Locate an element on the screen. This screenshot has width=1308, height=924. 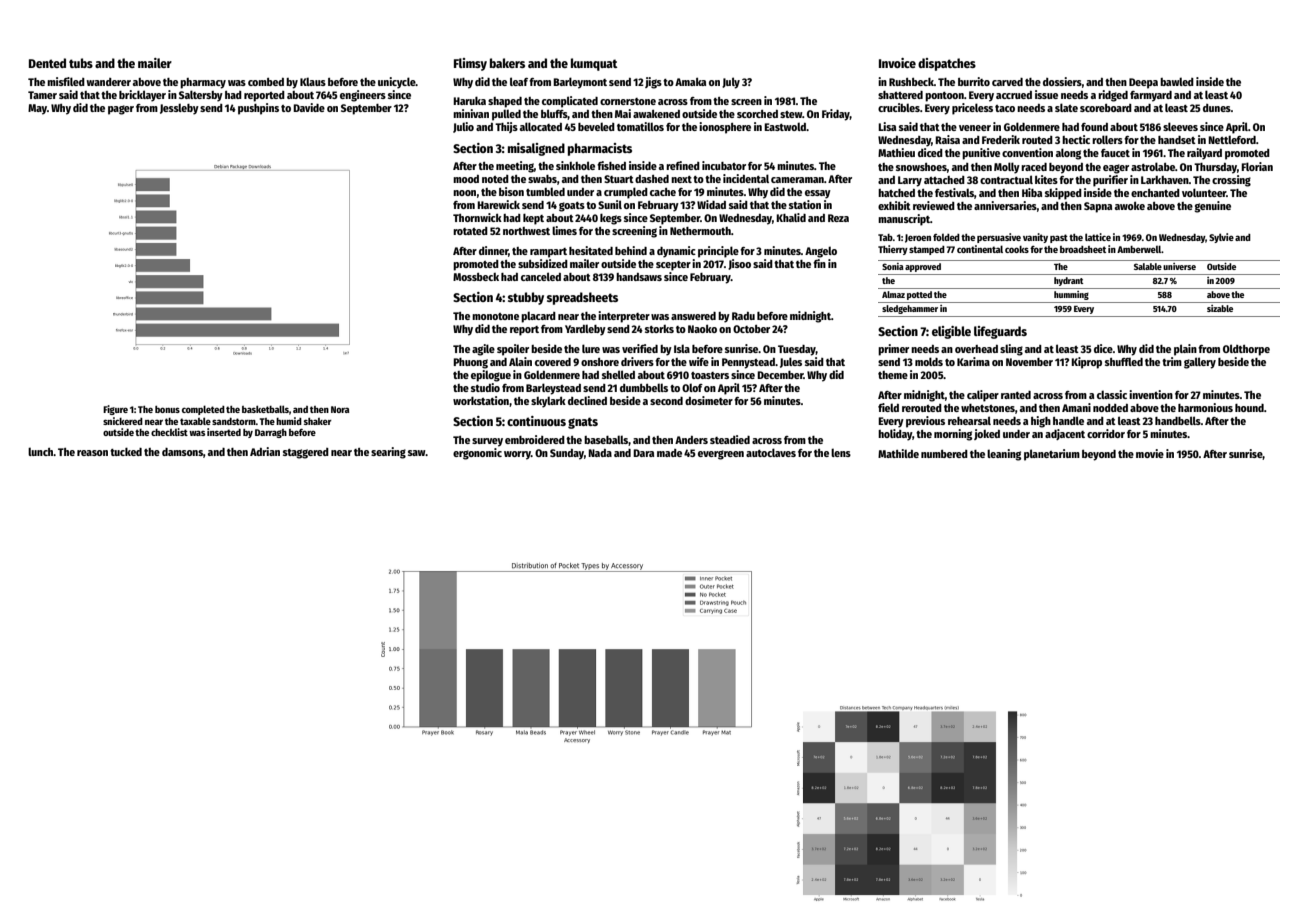
Flimsy is located at coordinates (470, 64).
